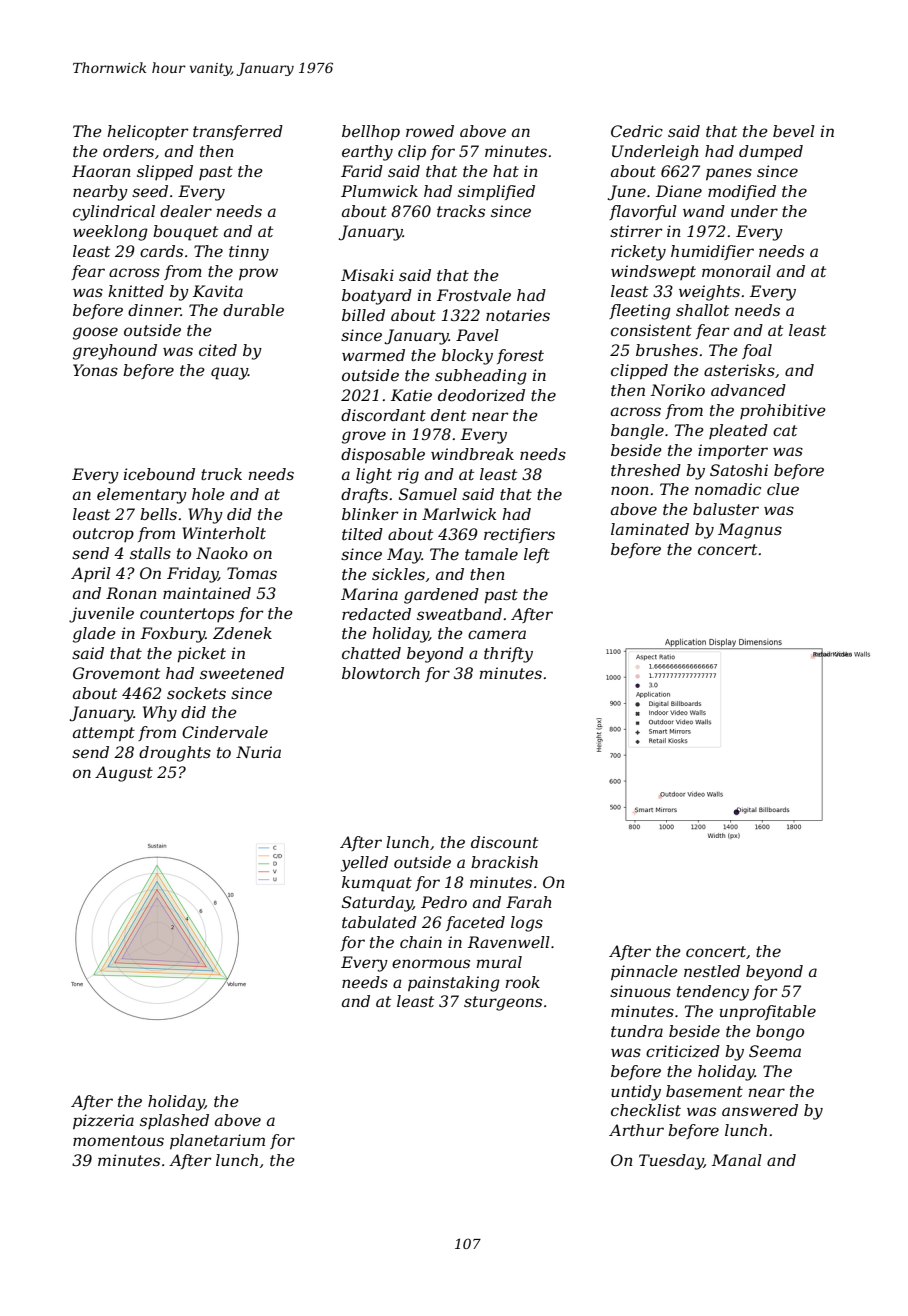 Image resolution: width=908 pixels, height=1316 pixels. What do you see at coordinates (712, 971) in the screenshot?
I see `nestled` at bounding box center [712, 971].
